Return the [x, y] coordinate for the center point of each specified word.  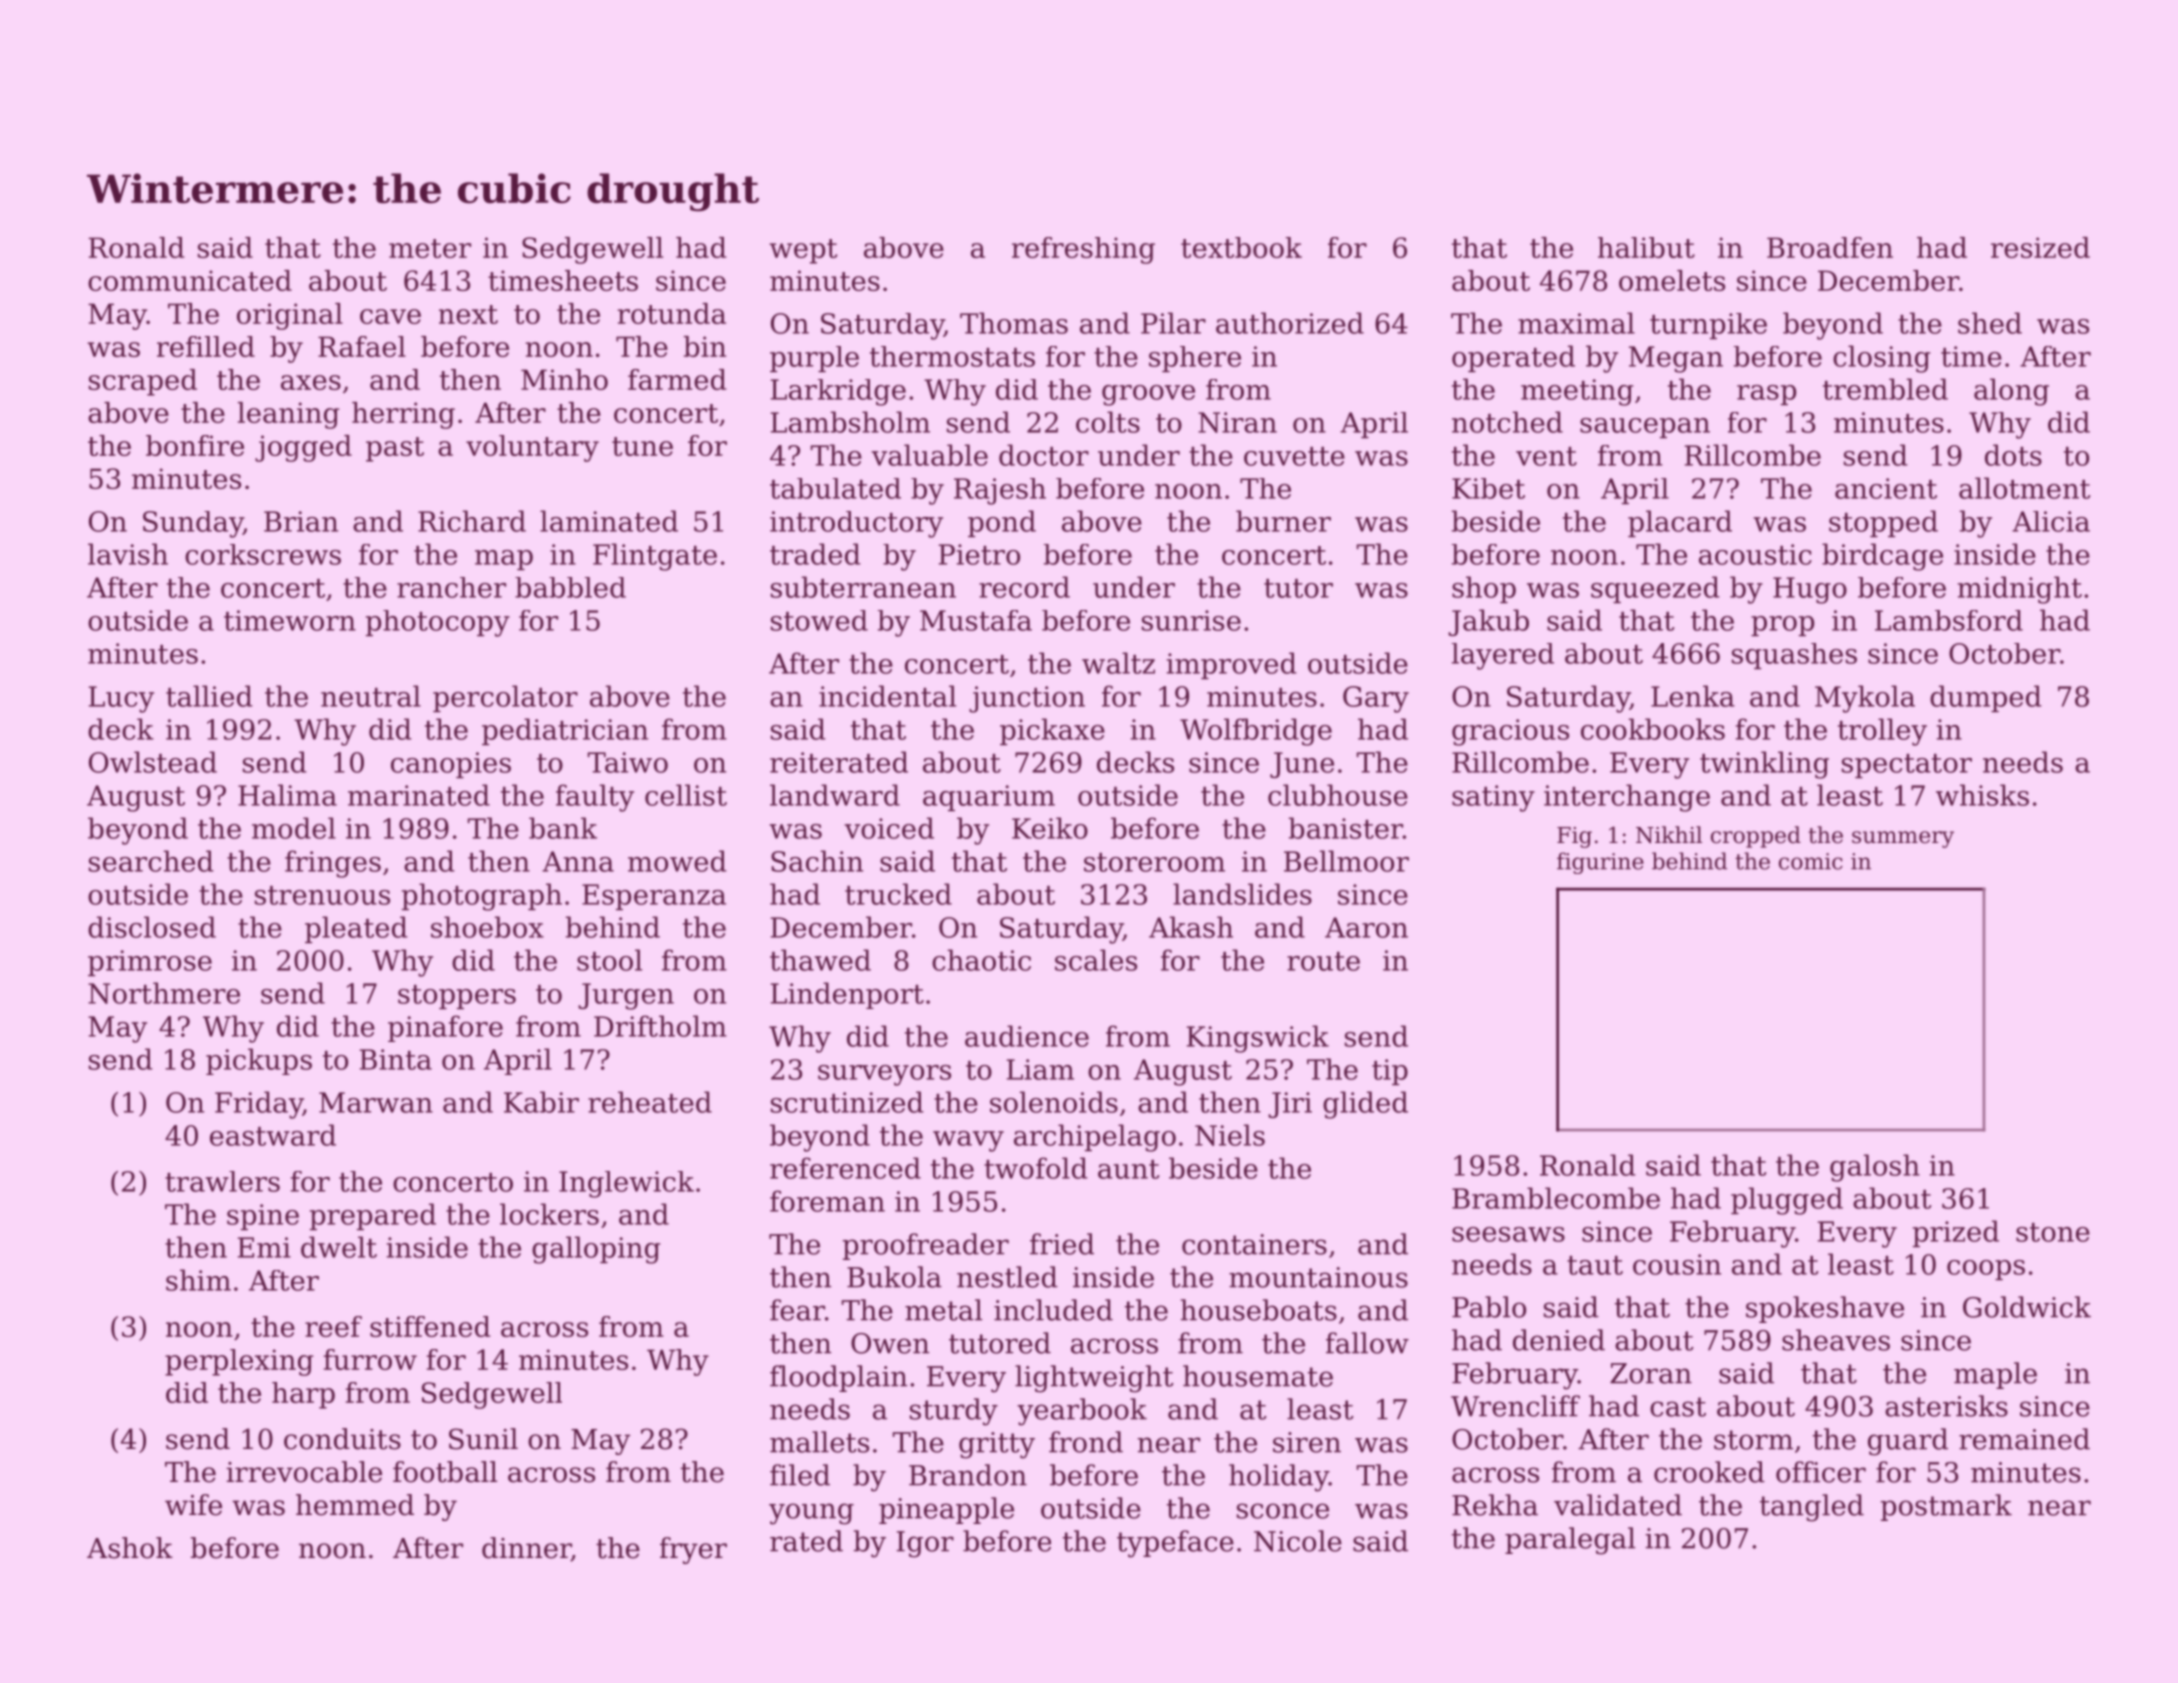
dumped [1986, 698]
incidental [887, 696]
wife [193, 1505]
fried [1062, 1244]
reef [333, 1326]
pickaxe [1052, 731]
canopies [451, 765]
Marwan [376, 1102]
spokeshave [1825, 1309]
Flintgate [655, 557]
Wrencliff [1515, 1406]
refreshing [1083, 250]
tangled [1812, 1508]
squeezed [1655, 589]
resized [2040, 247]
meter [430, 248]
